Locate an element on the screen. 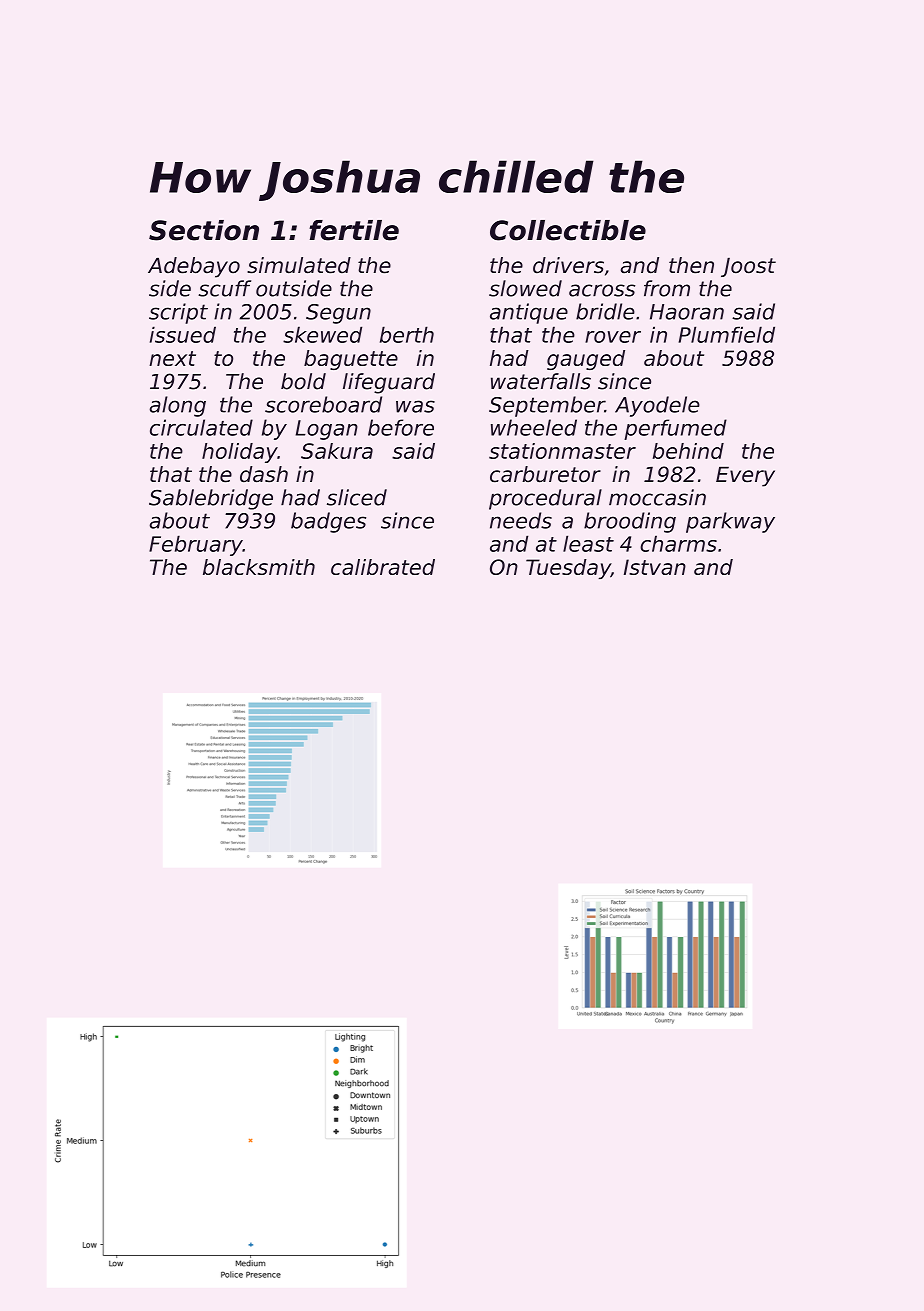  scuff is located at coordinates (224, 288).
